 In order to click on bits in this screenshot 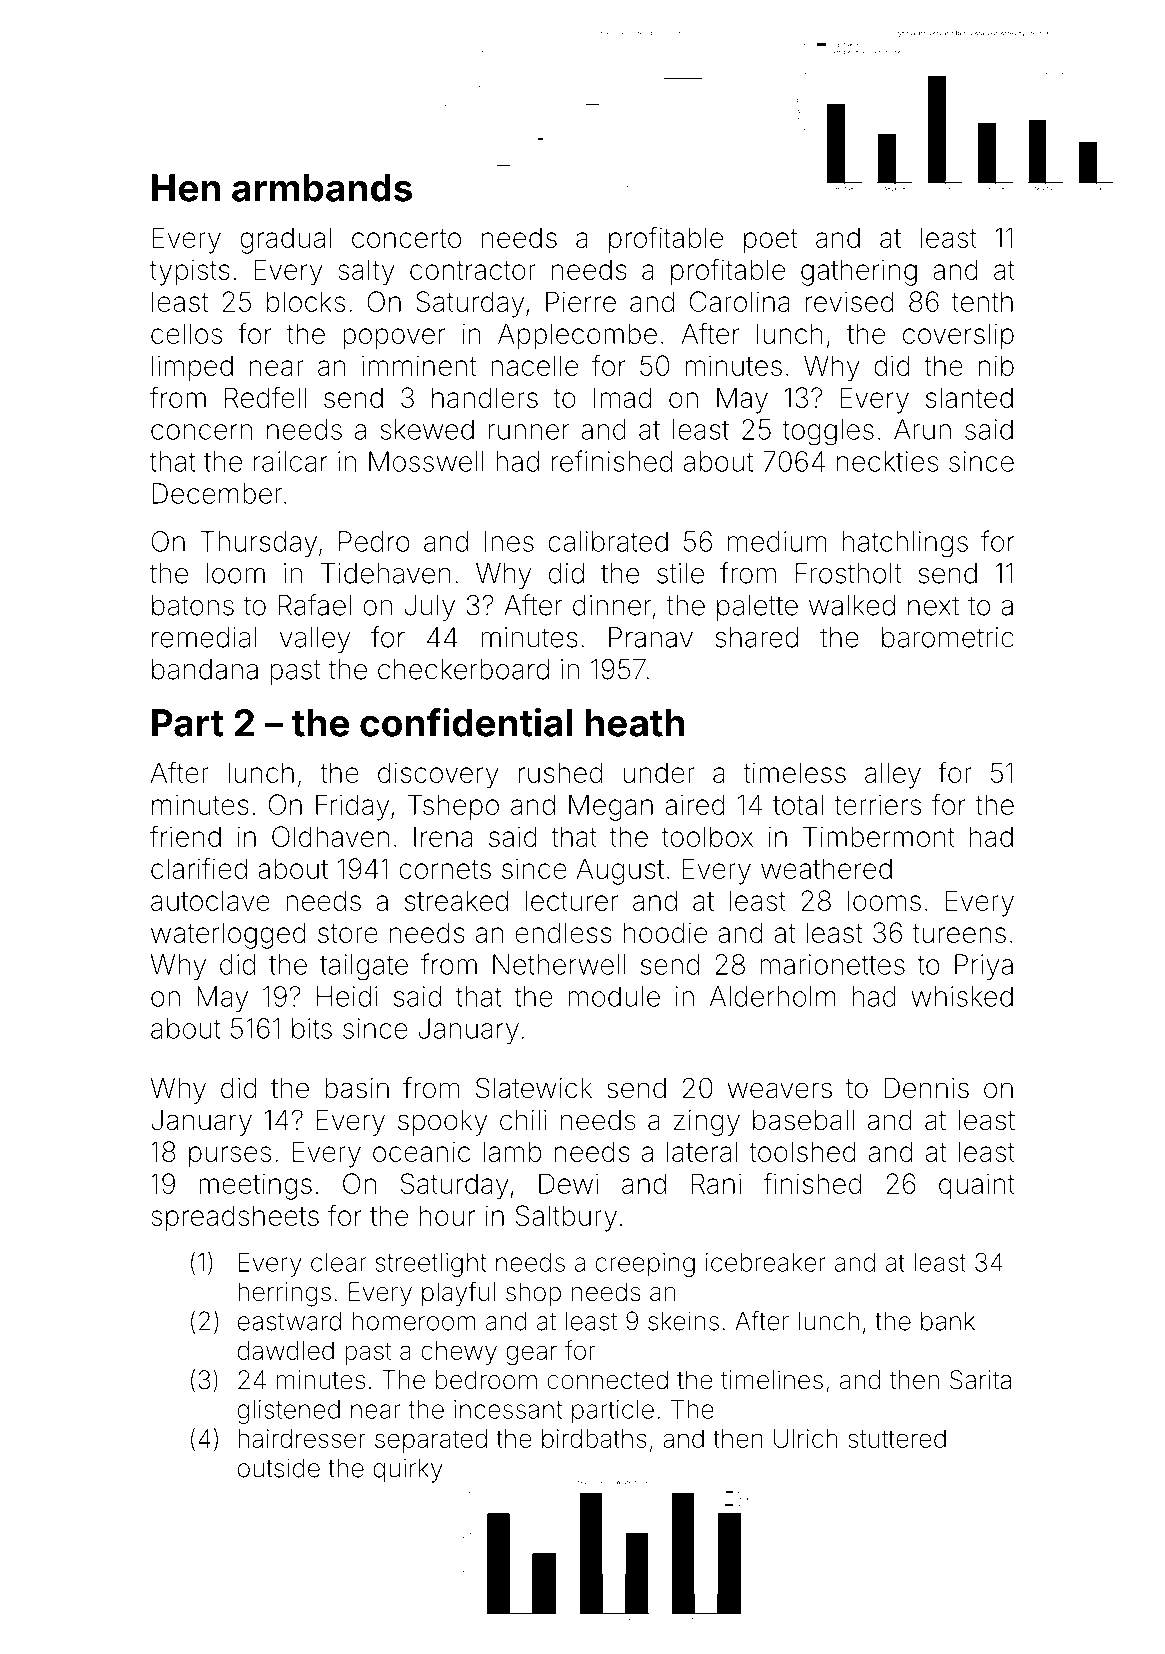, I will do `click(312, 1028)`.
